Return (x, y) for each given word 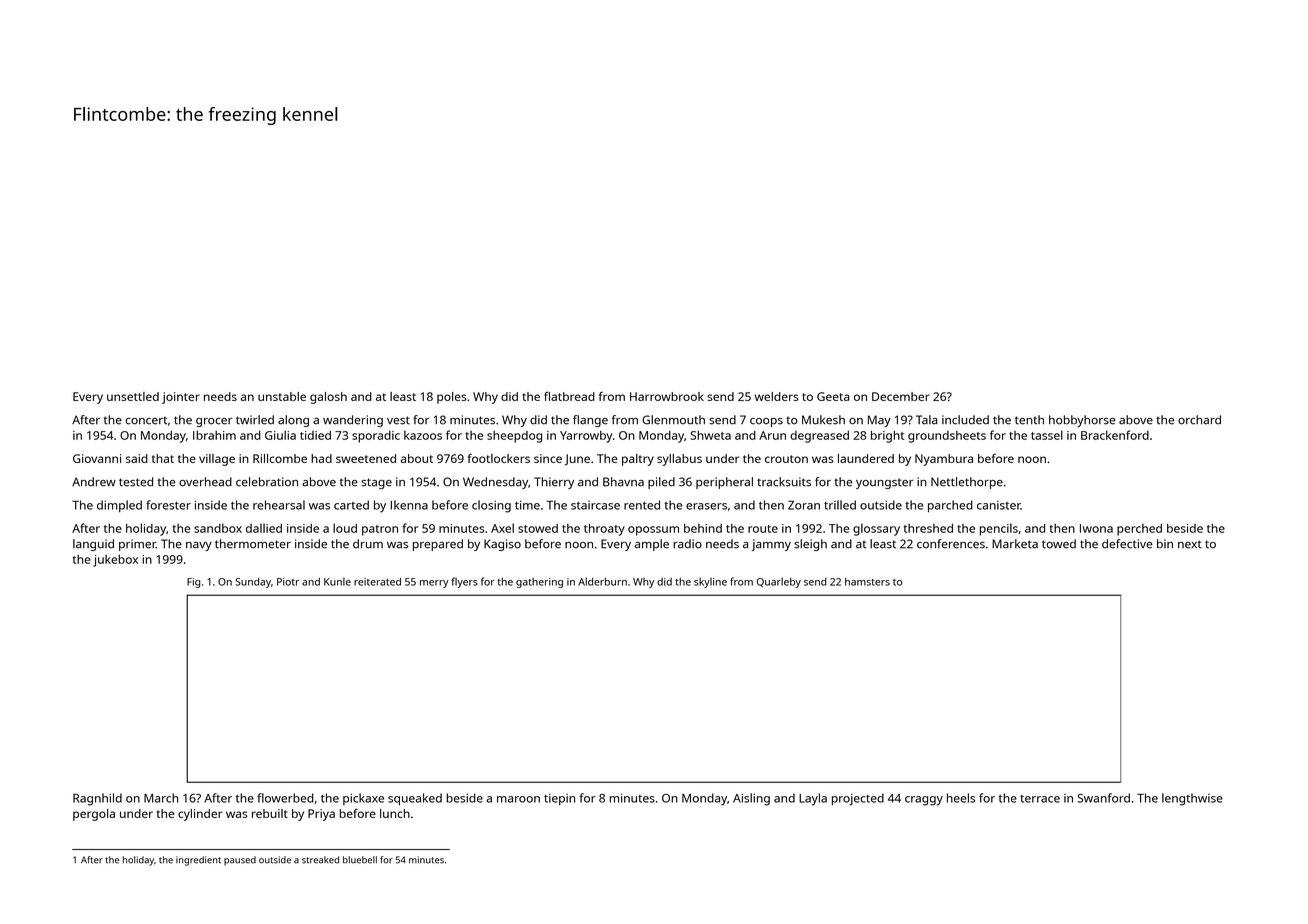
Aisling (751, 799)
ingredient (198, 861)
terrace (1040, 799)
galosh (328, 398)
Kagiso (502, 545)
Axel (502, 528)
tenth (1029, 420)
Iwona (1096, 528)
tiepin (559, 799)
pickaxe (363, 799)
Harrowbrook (667, 396)
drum (368, 544)
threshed (928, 528)
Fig (193, 583)
